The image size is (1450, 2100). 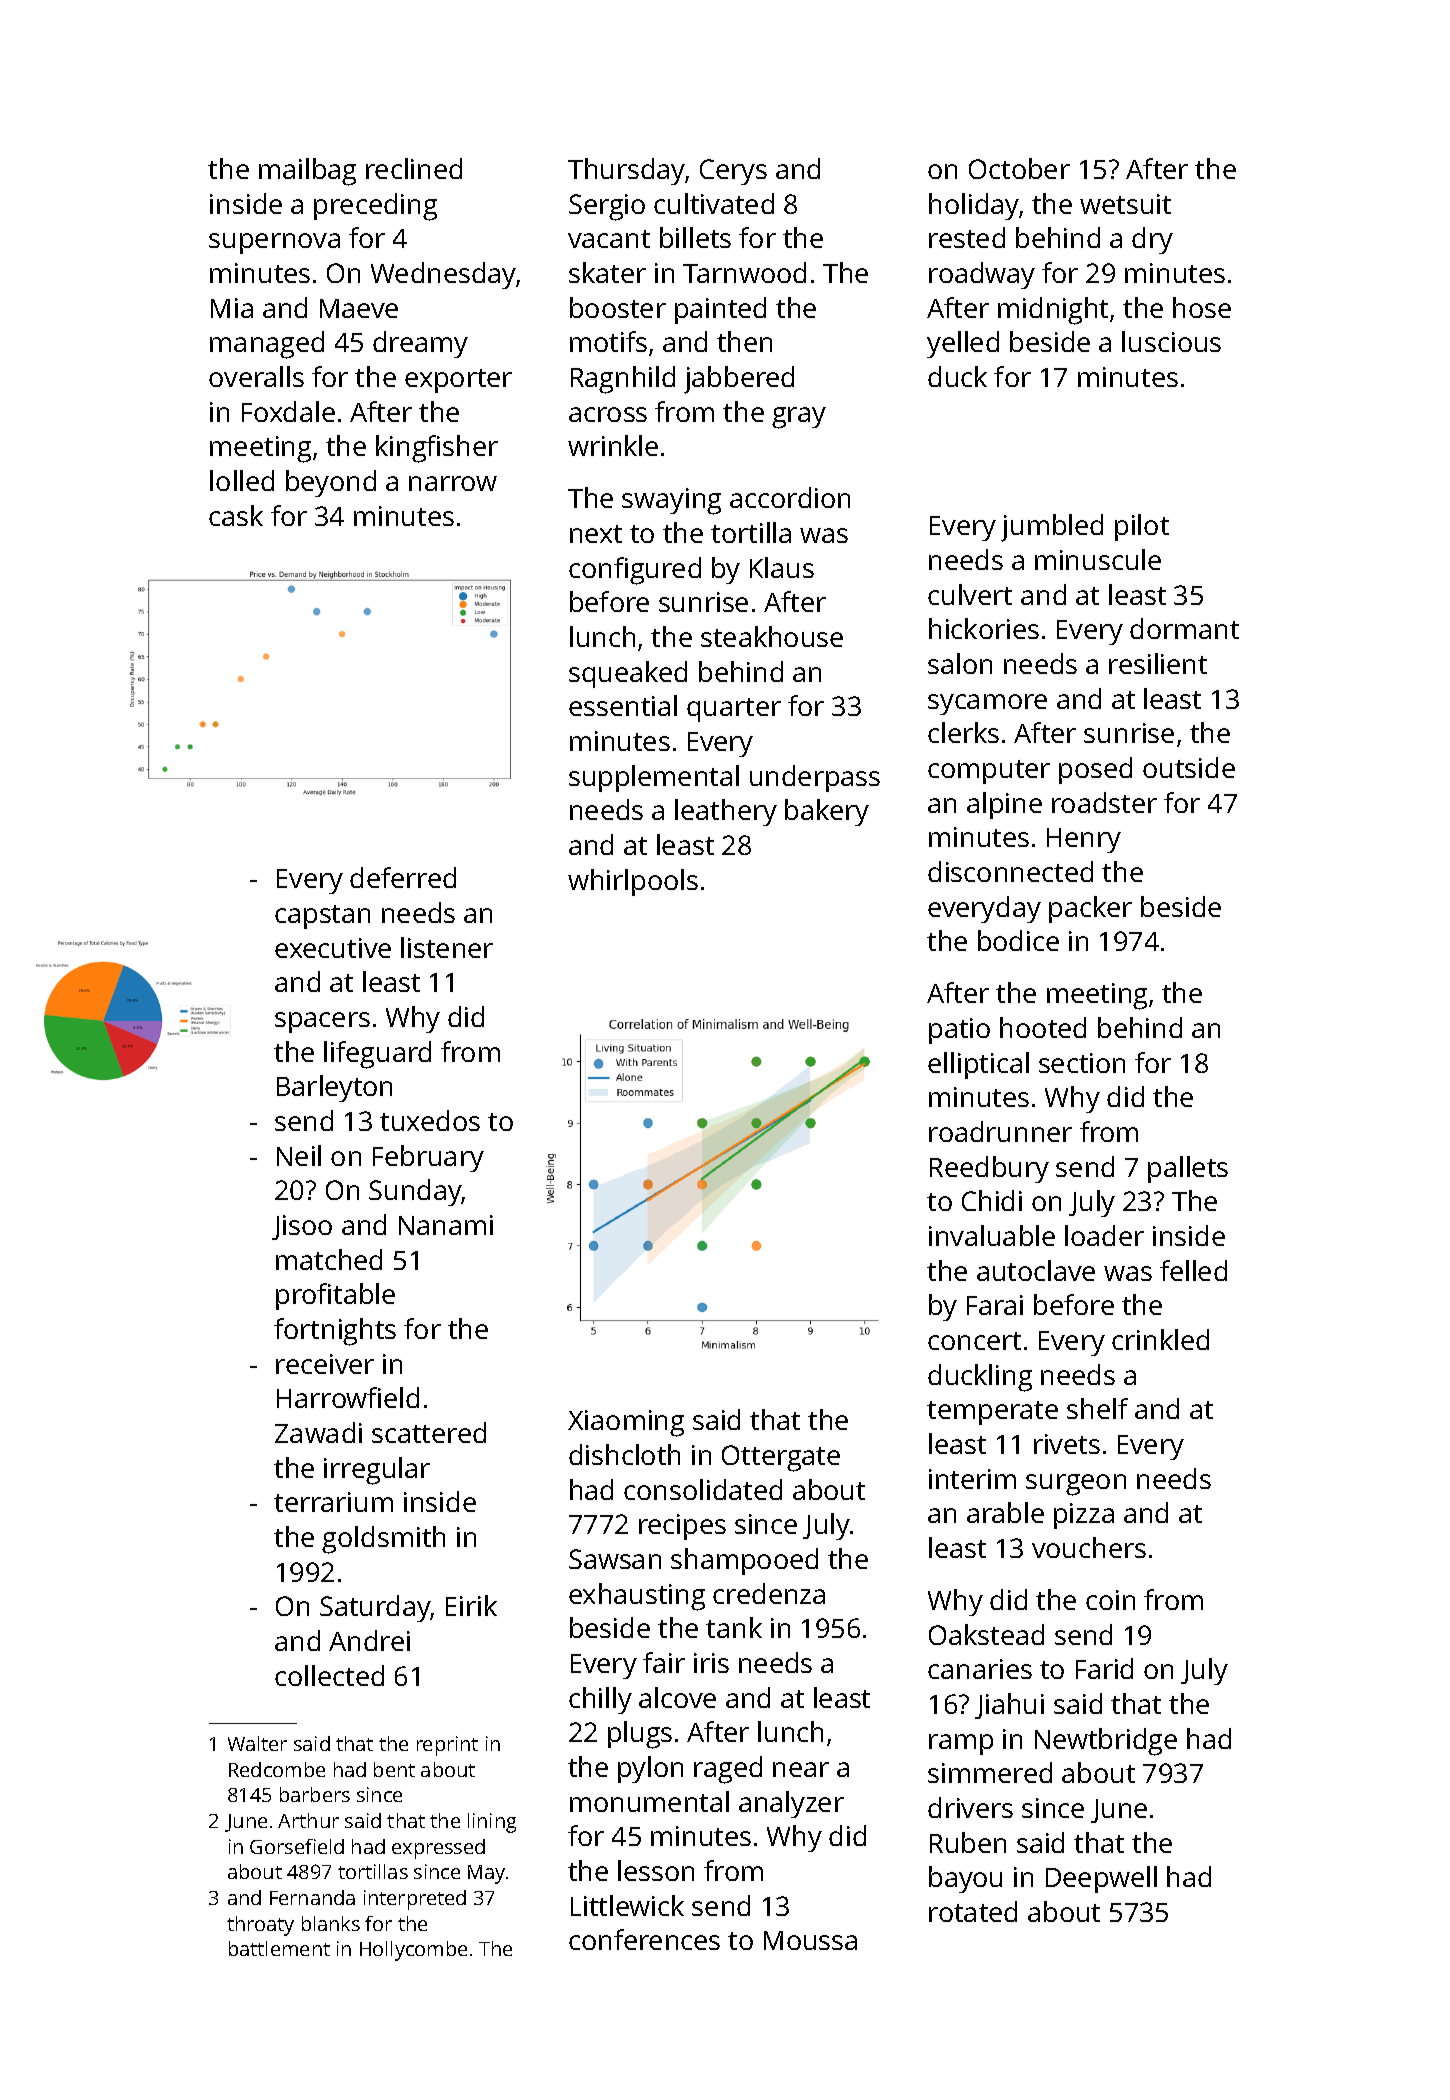 I want to click on rested, so click(x=967, y=237).
